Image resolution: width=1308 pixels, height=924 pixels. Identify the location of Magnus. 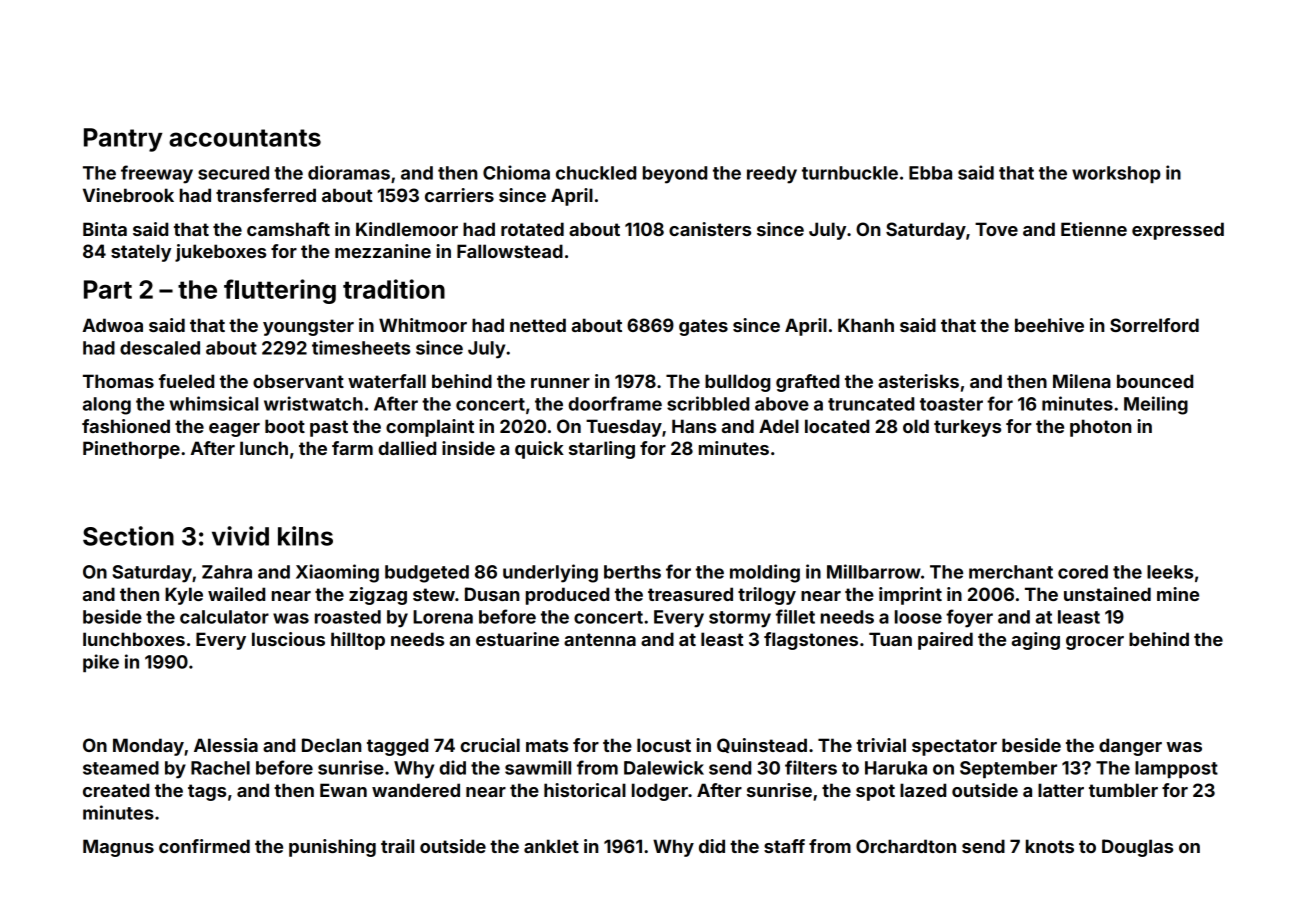
(118, 848).
